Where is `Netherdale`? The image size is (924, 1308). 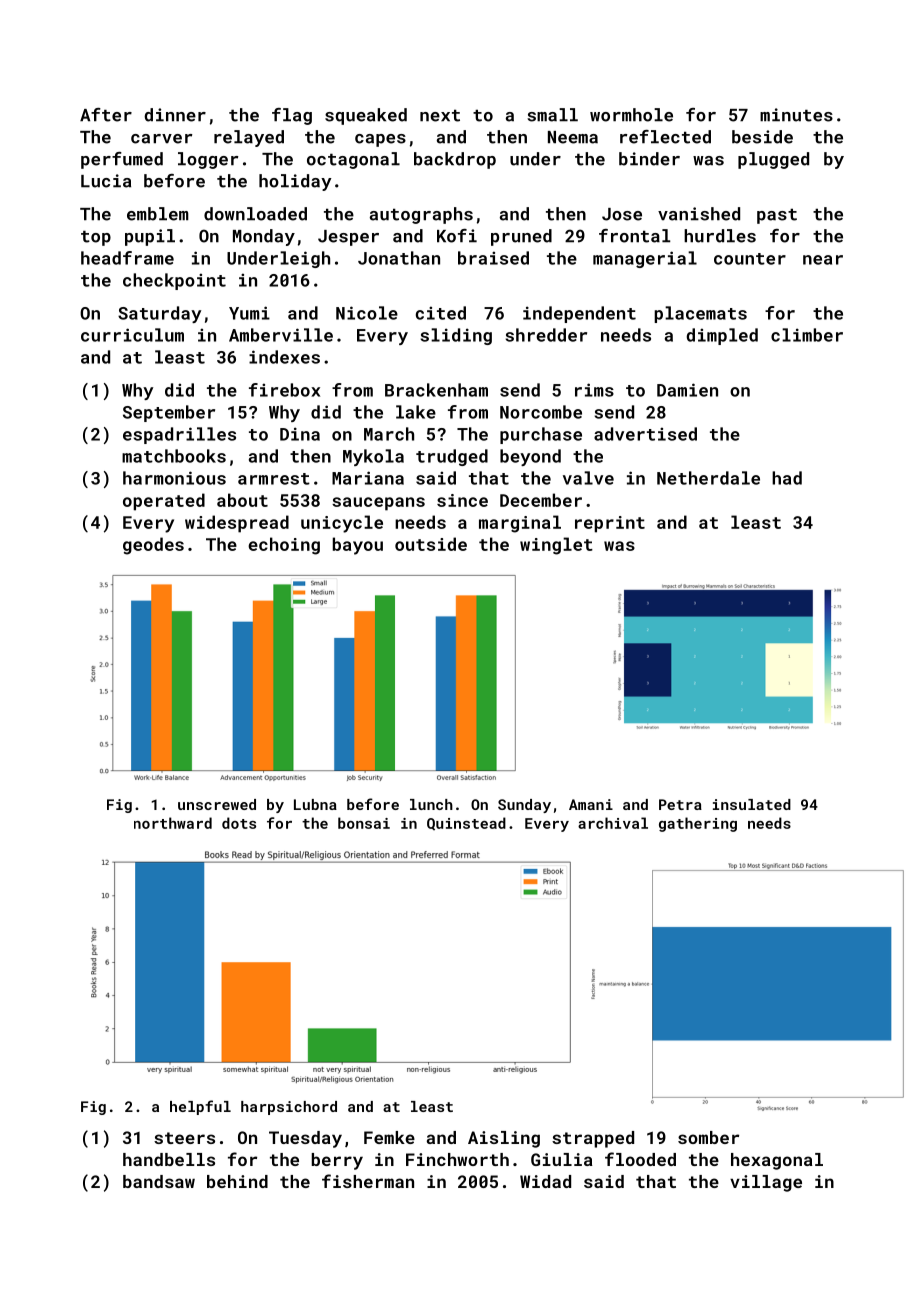 Netherdale is located at coordinates (708, 478).
